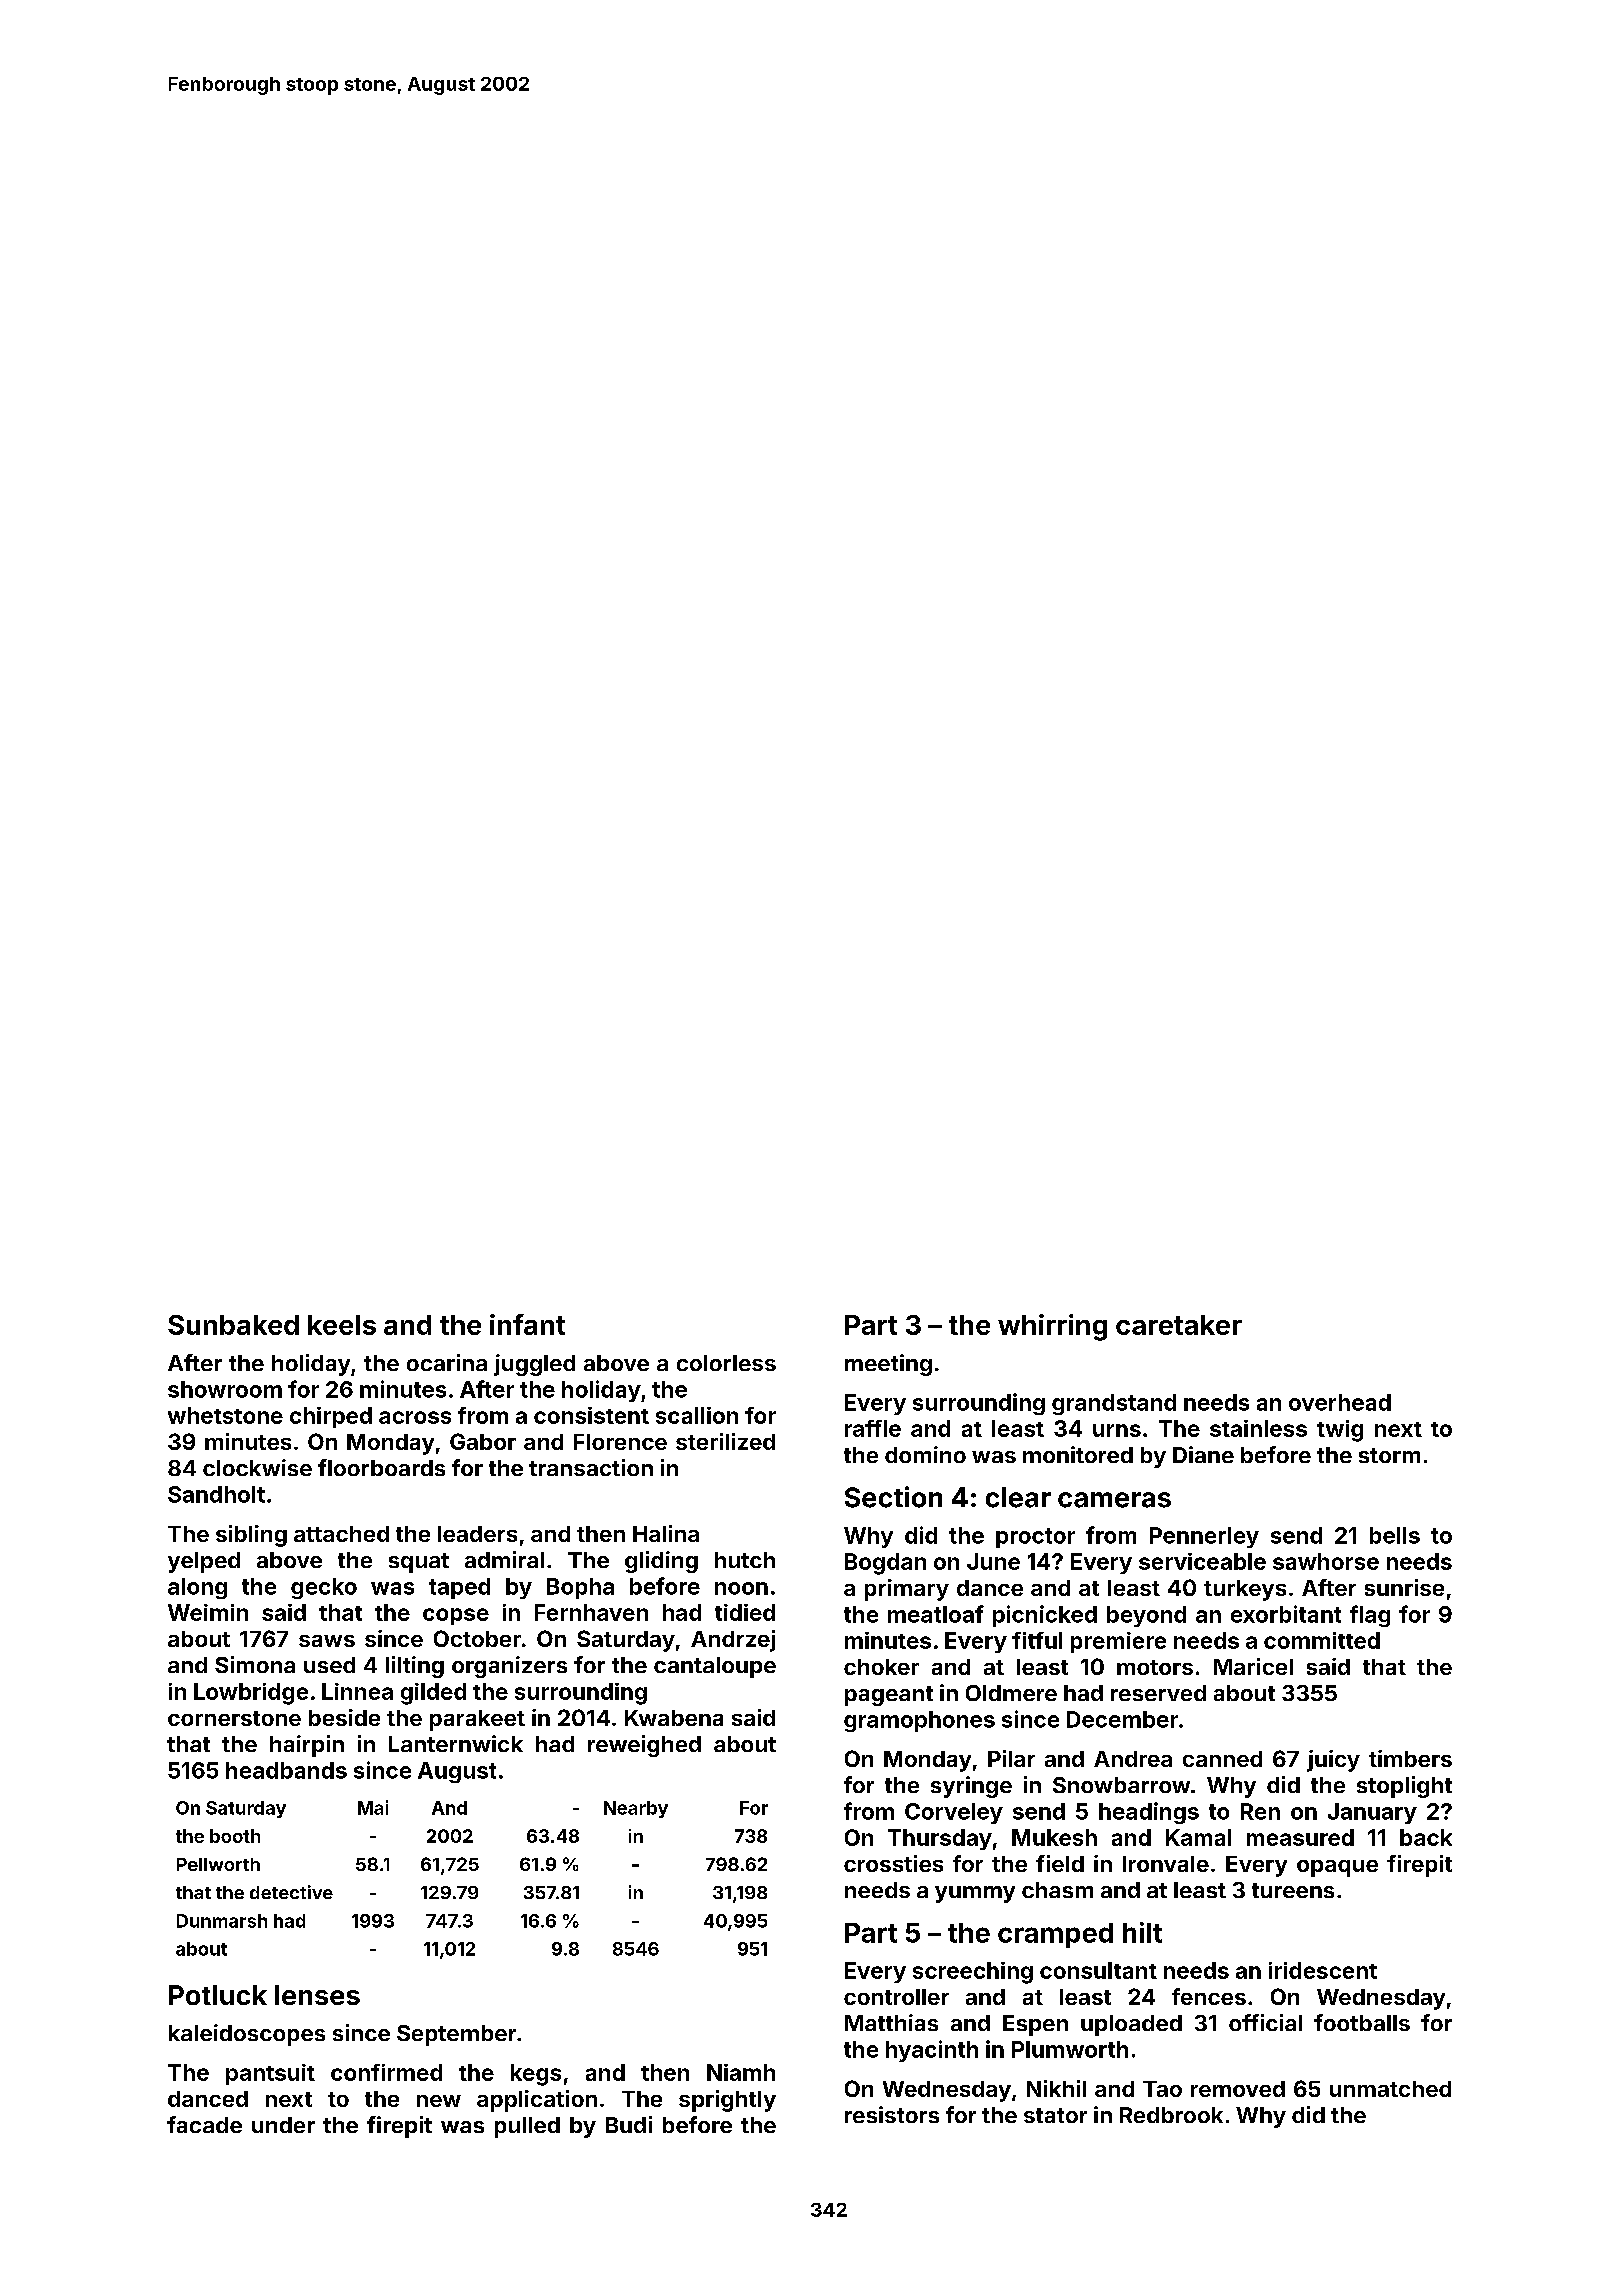 The width and height of the document is (1620, 2292). Describe the element at coordinates (1333, 1761) in the document. I see `juicy` at that location.
